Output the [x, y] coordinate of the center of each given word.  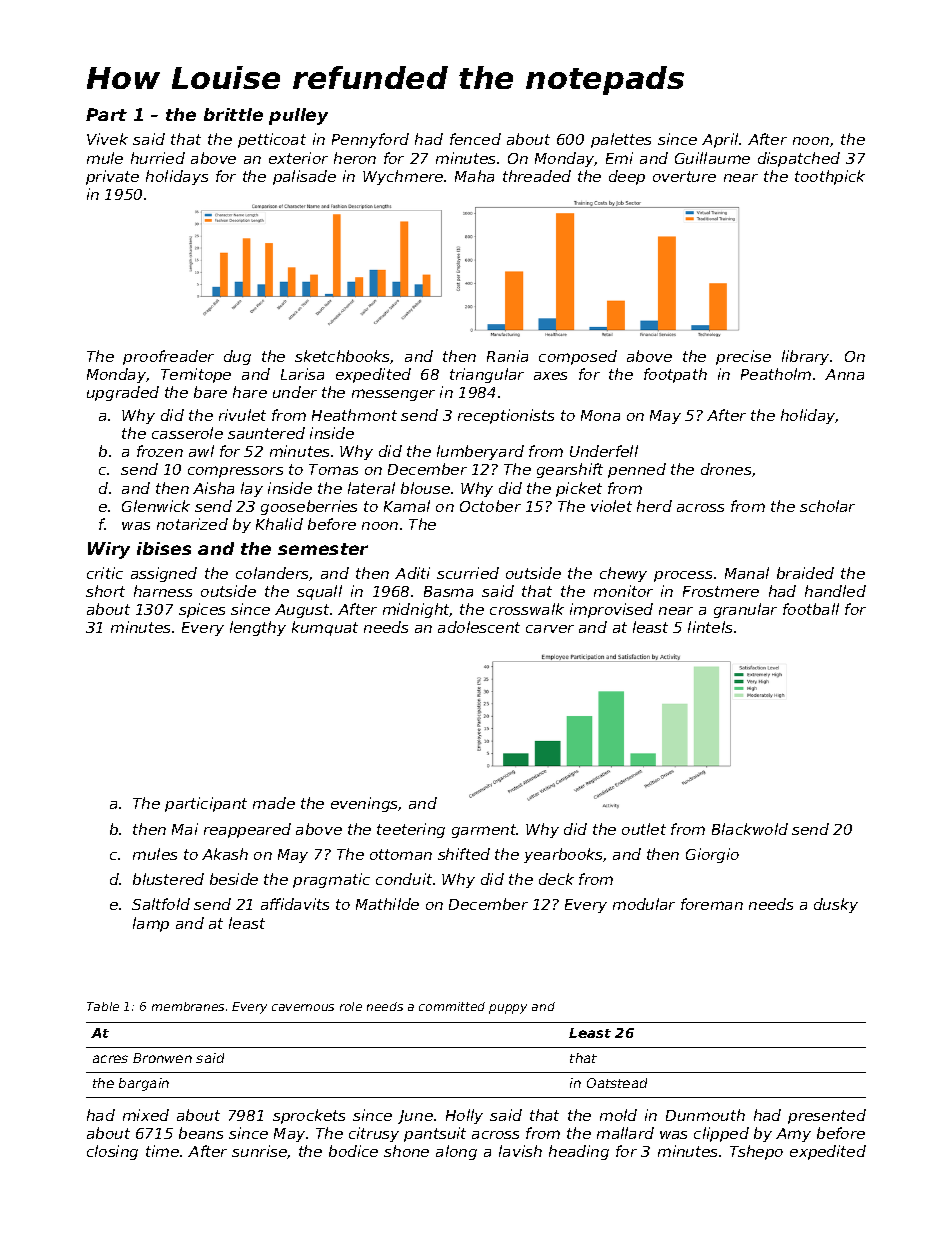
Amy [793, 1135]
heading [579, 1152]
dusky [836, 905]
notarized [192, 524]
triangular [487, 375]
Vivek [107, 139]
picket [579, 489]
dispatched [799, 159]
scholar [827, 506]
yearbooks [563, 855]
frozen [160, 451]
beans [201, 1133]
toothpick [830, 177]
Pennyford [370, 140]
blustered [168, 879]
